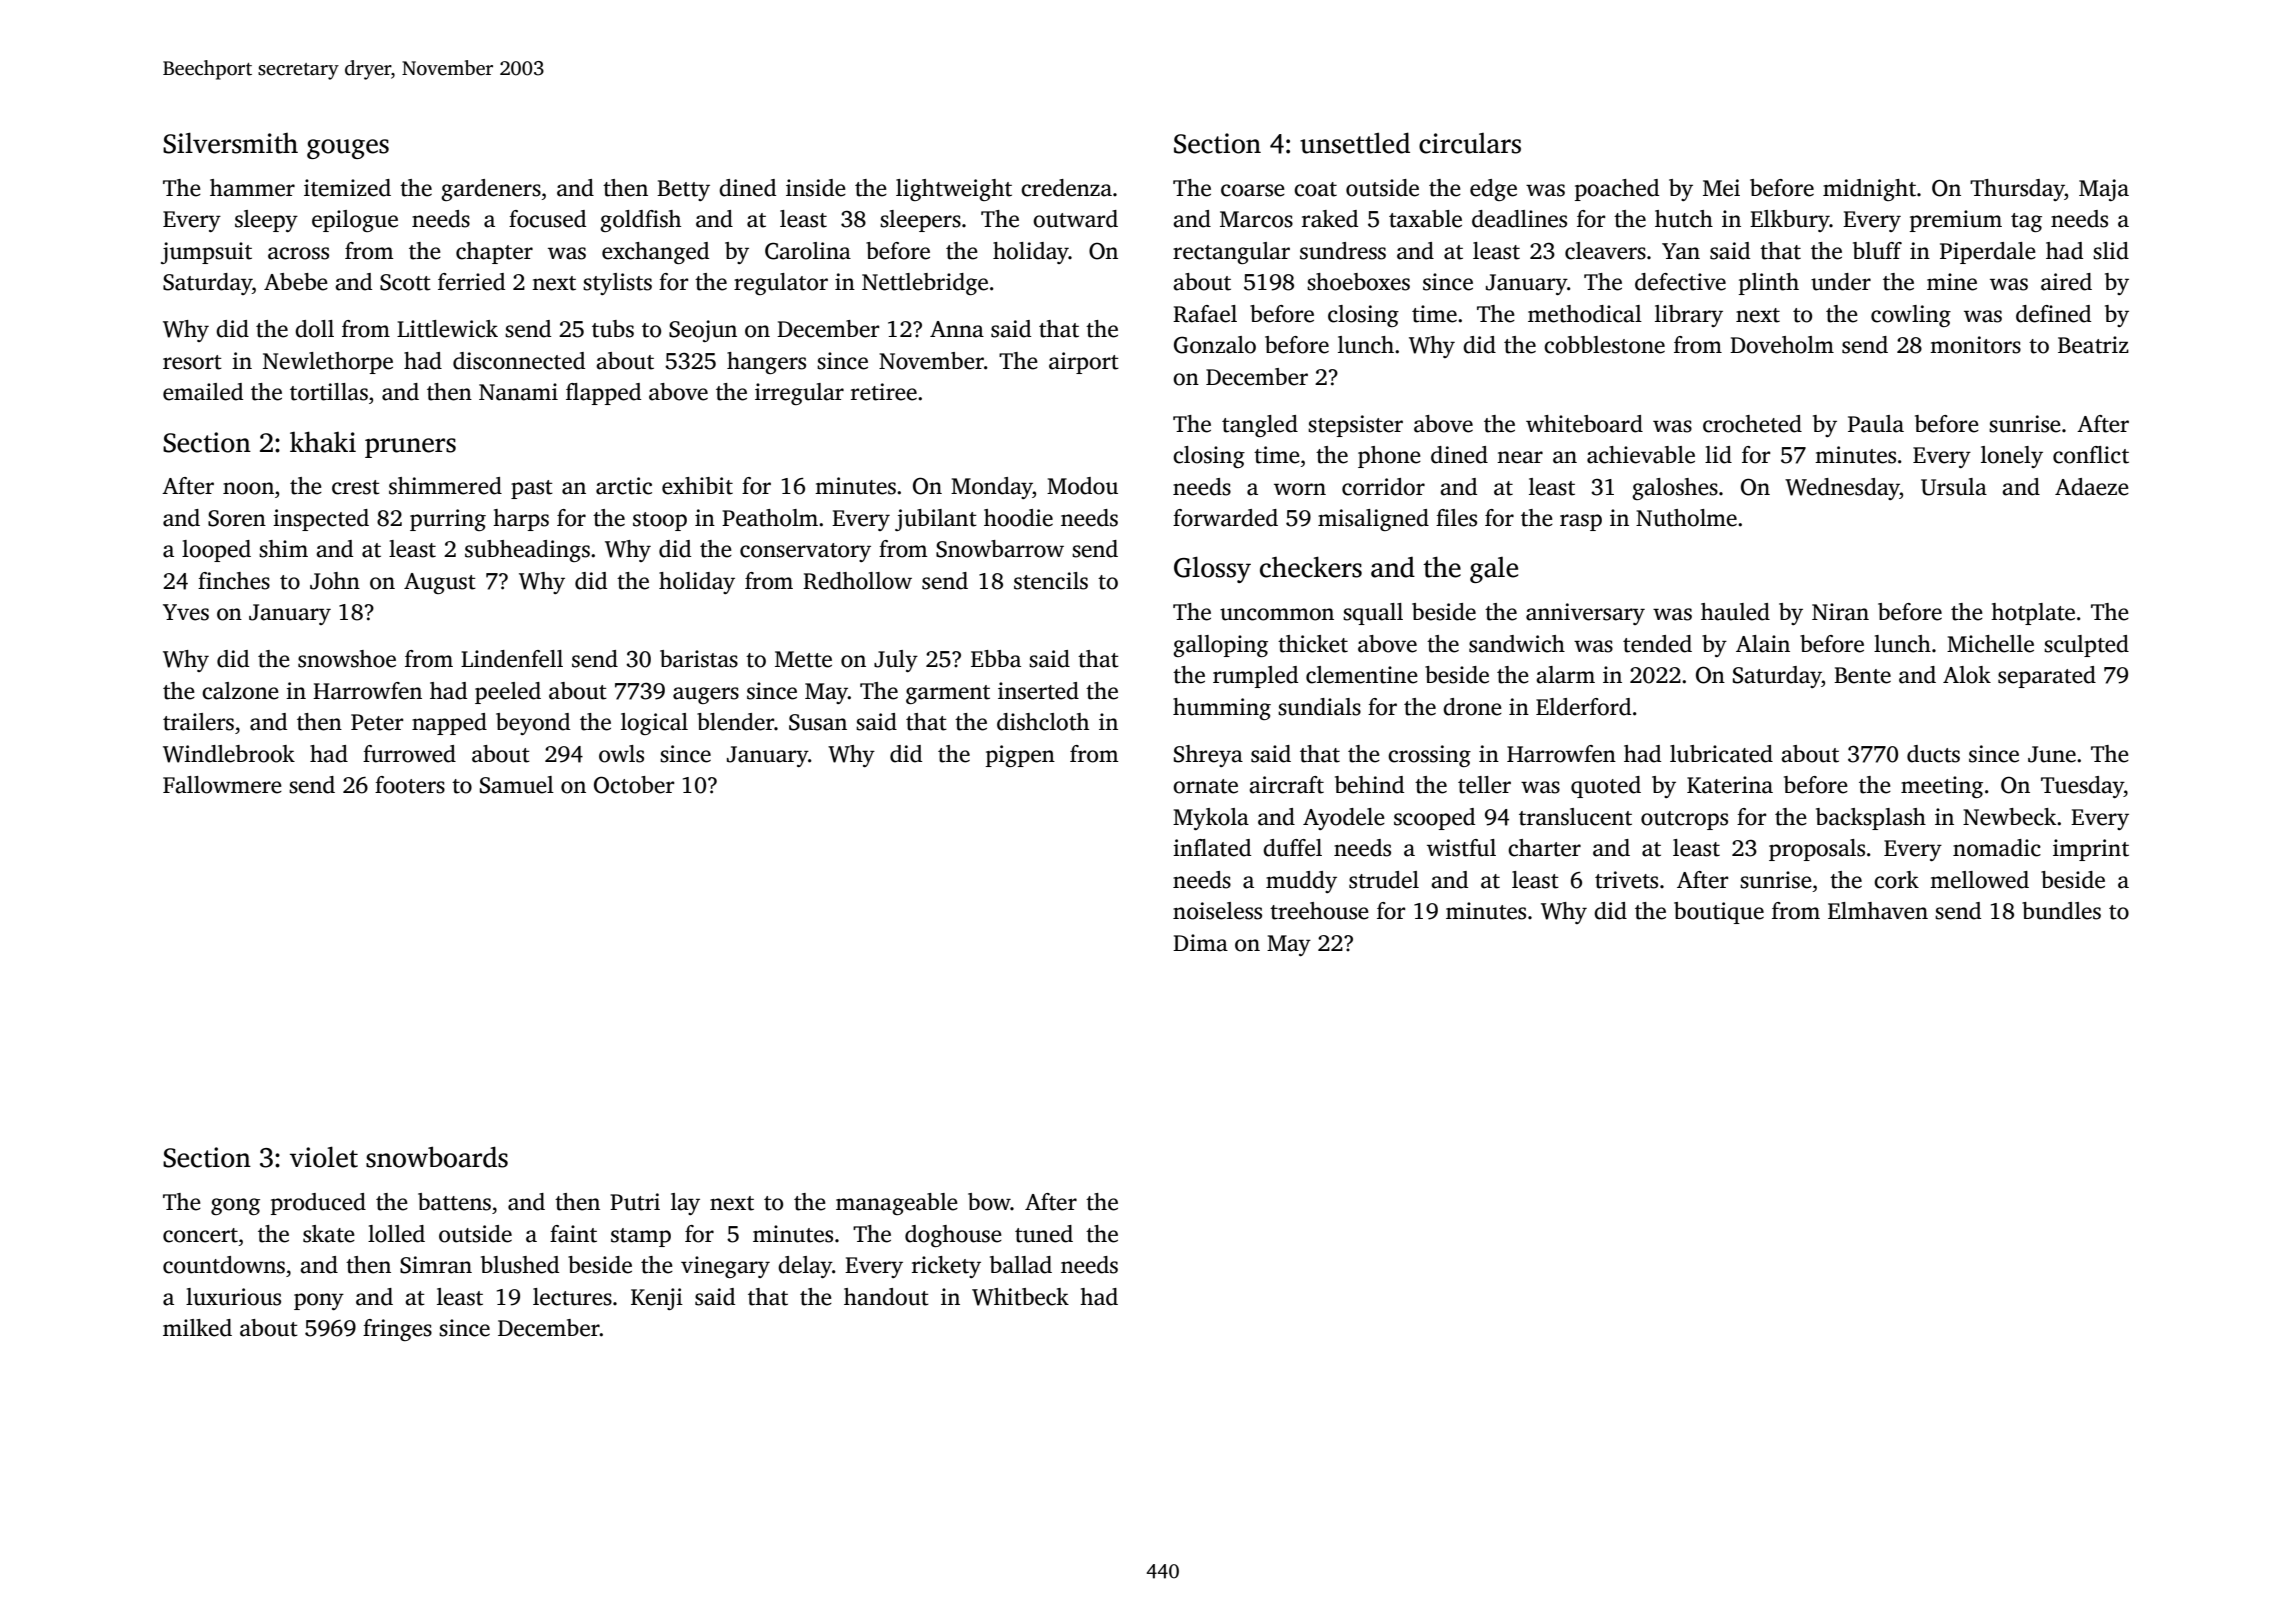  Describe the element at coordinates (1343, 251) in the document. I see `sundress` at that location.
